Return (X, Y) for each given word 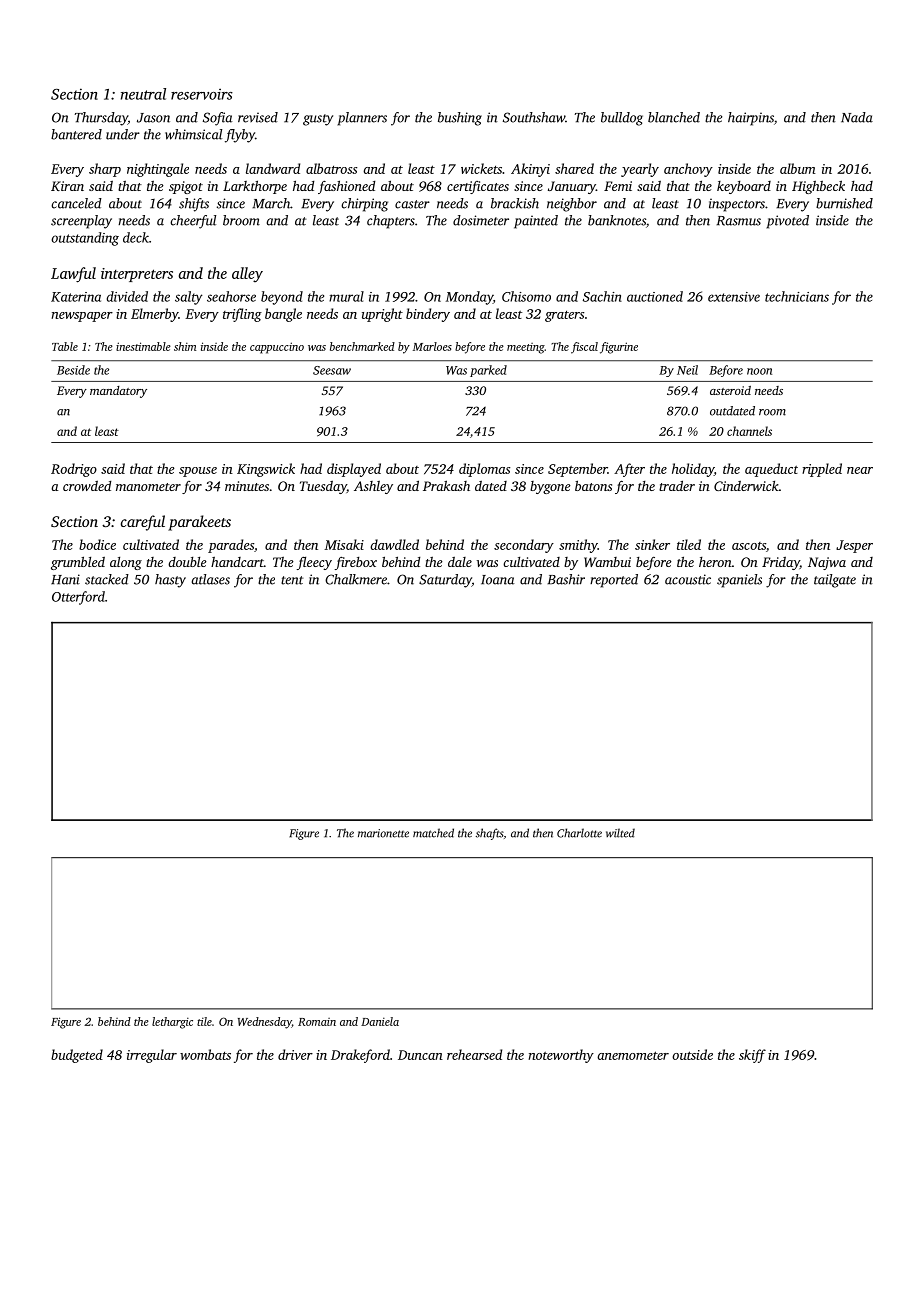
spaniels (739, 581)
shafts (489, 834)
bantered (76, 134)
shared (574, 168)
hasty (170, 581)
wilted (620, 833)
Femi (618, 186)
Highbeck (818, 187)
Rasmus (738, 221)
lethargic (172, 1023)
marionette (383, 833)
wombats (205, 1054)
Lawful (73, 275)
